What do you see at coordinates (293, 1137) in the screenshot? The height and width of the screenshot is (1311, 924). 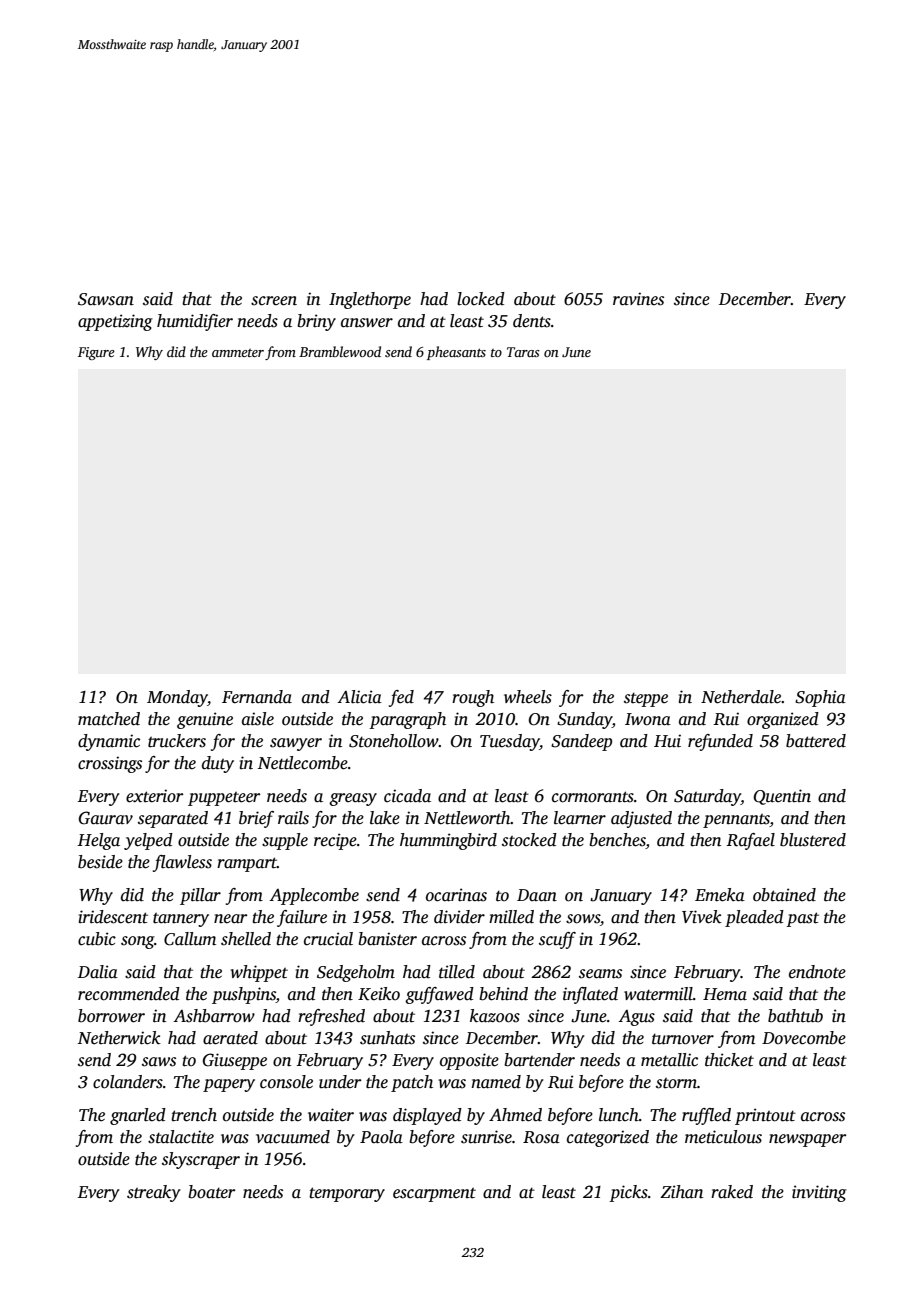 I see `vacuumed` at bounding box center [293, 1137].
